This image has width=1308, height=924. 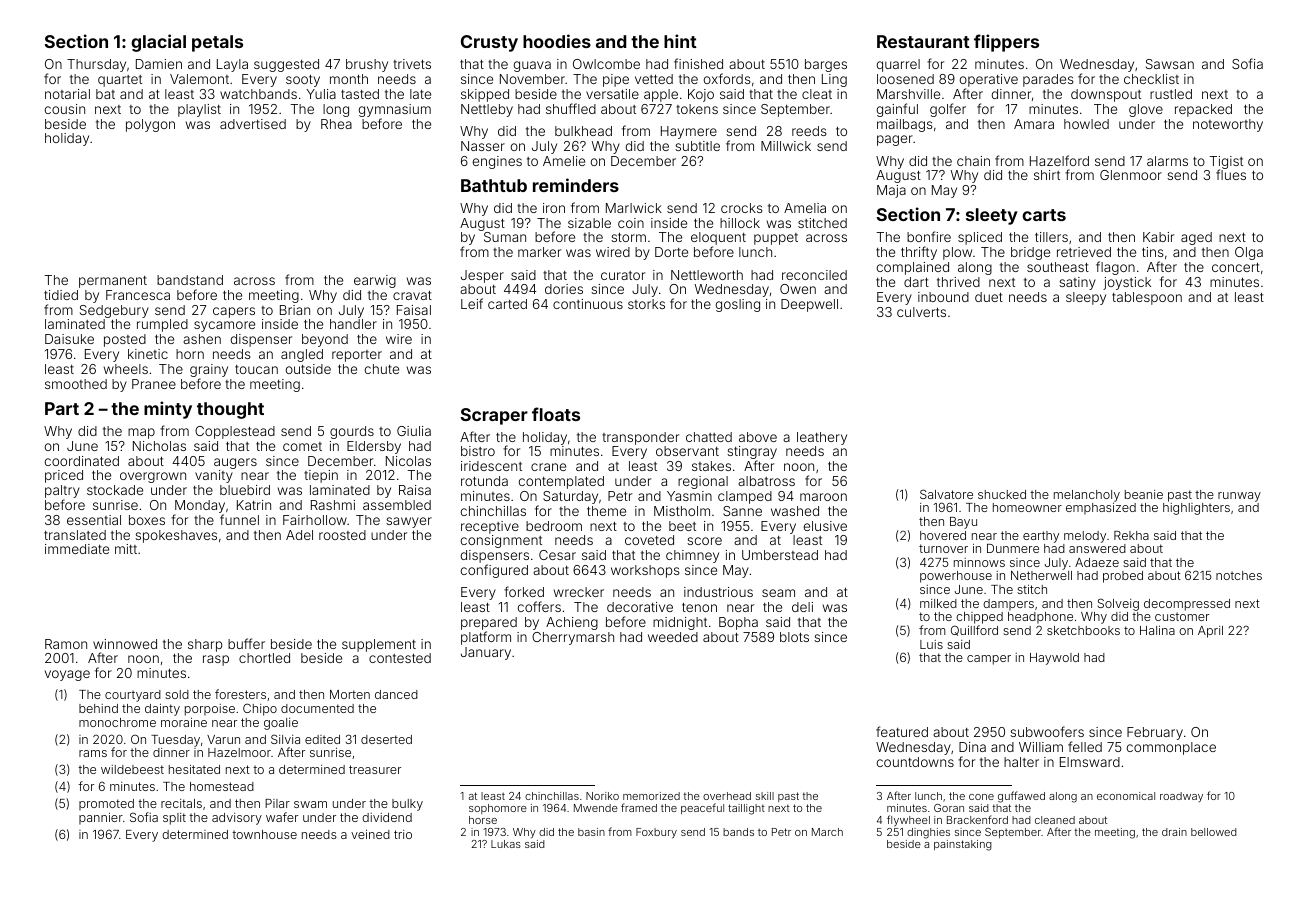 I want to click on gourds, so click(x=352, y=432).
